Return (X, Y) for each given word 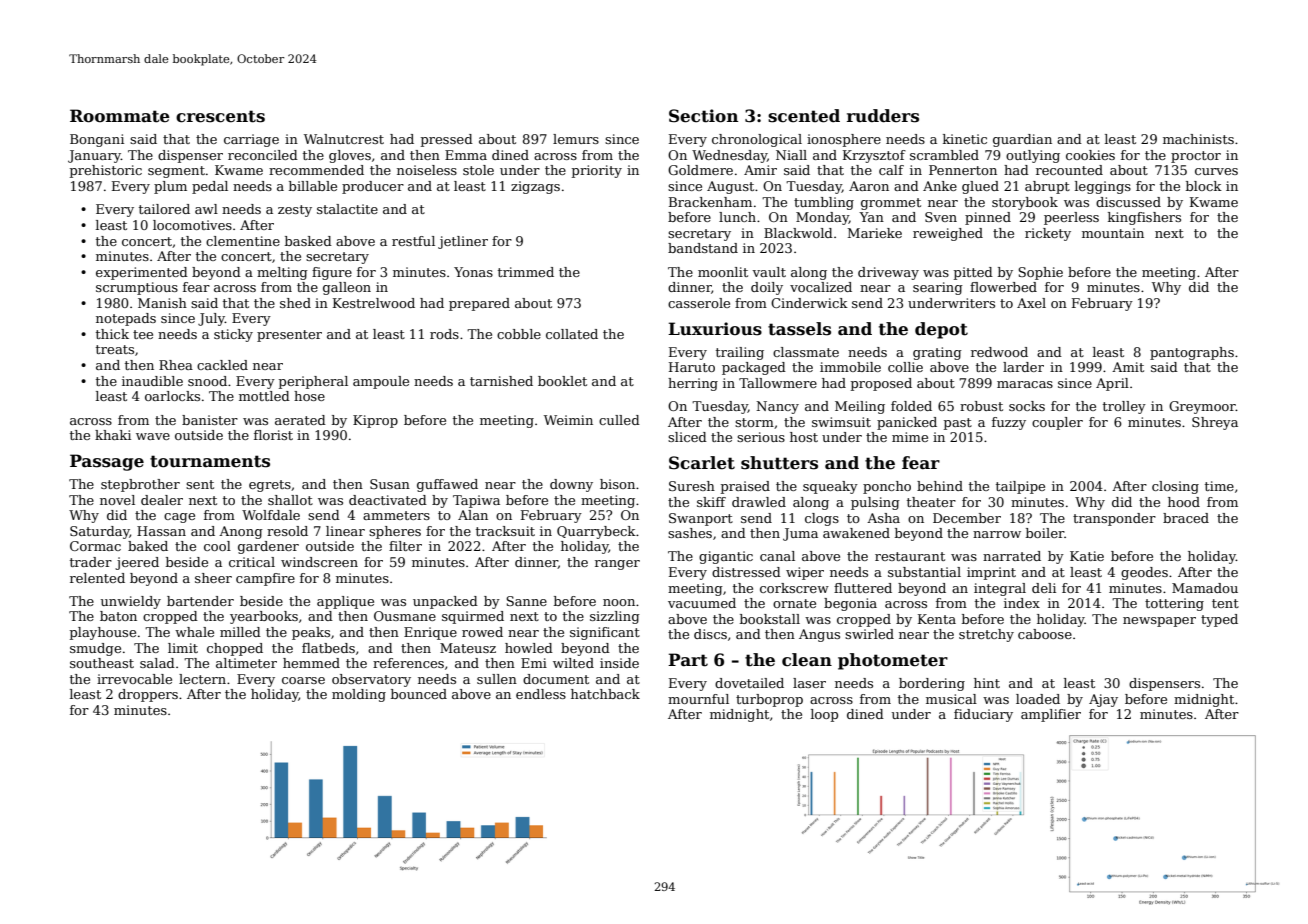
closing (1175, 487)
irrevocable (134, 679)
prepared (479, 304)
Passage (107, 462)
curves (1216, 171)
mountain (1113, 233)
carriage (251, 140)
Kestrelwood (374, 303)
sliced (687, 437)
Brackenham (710, 202)
